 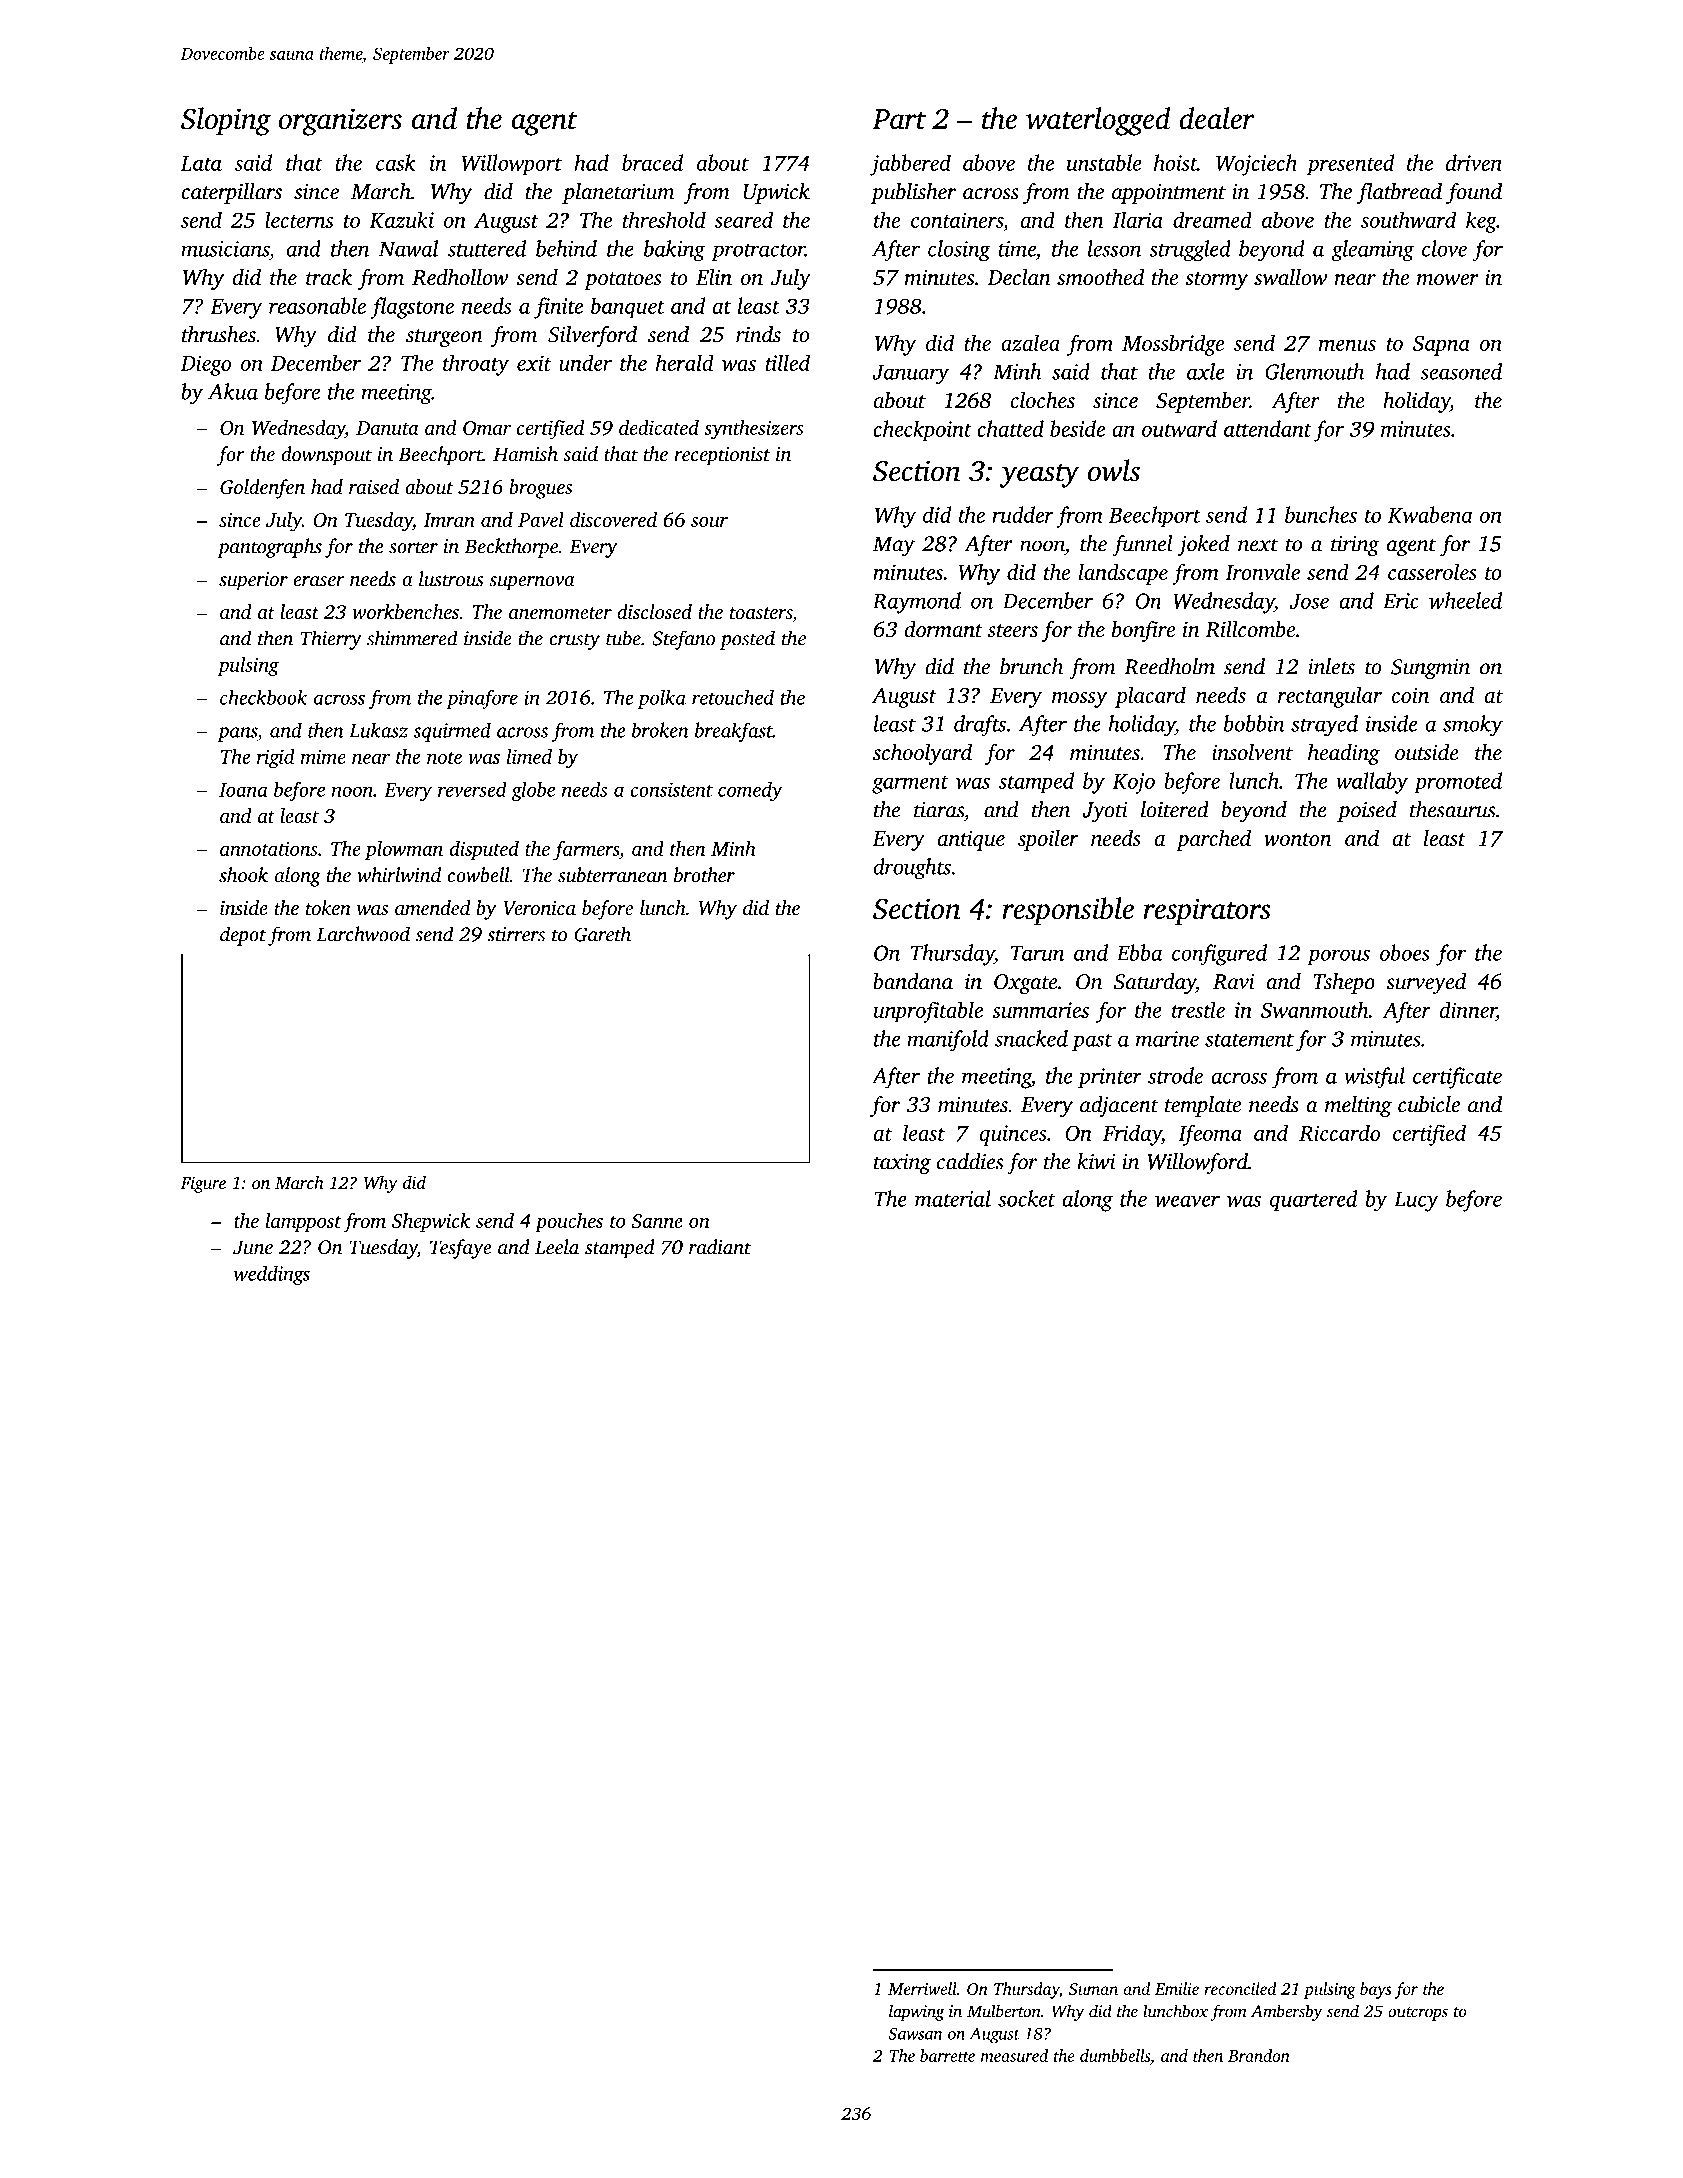 What do you see at coordinates (953, 1198) in the screenshot?
I see `material` at bounding box center [953, 1198].
